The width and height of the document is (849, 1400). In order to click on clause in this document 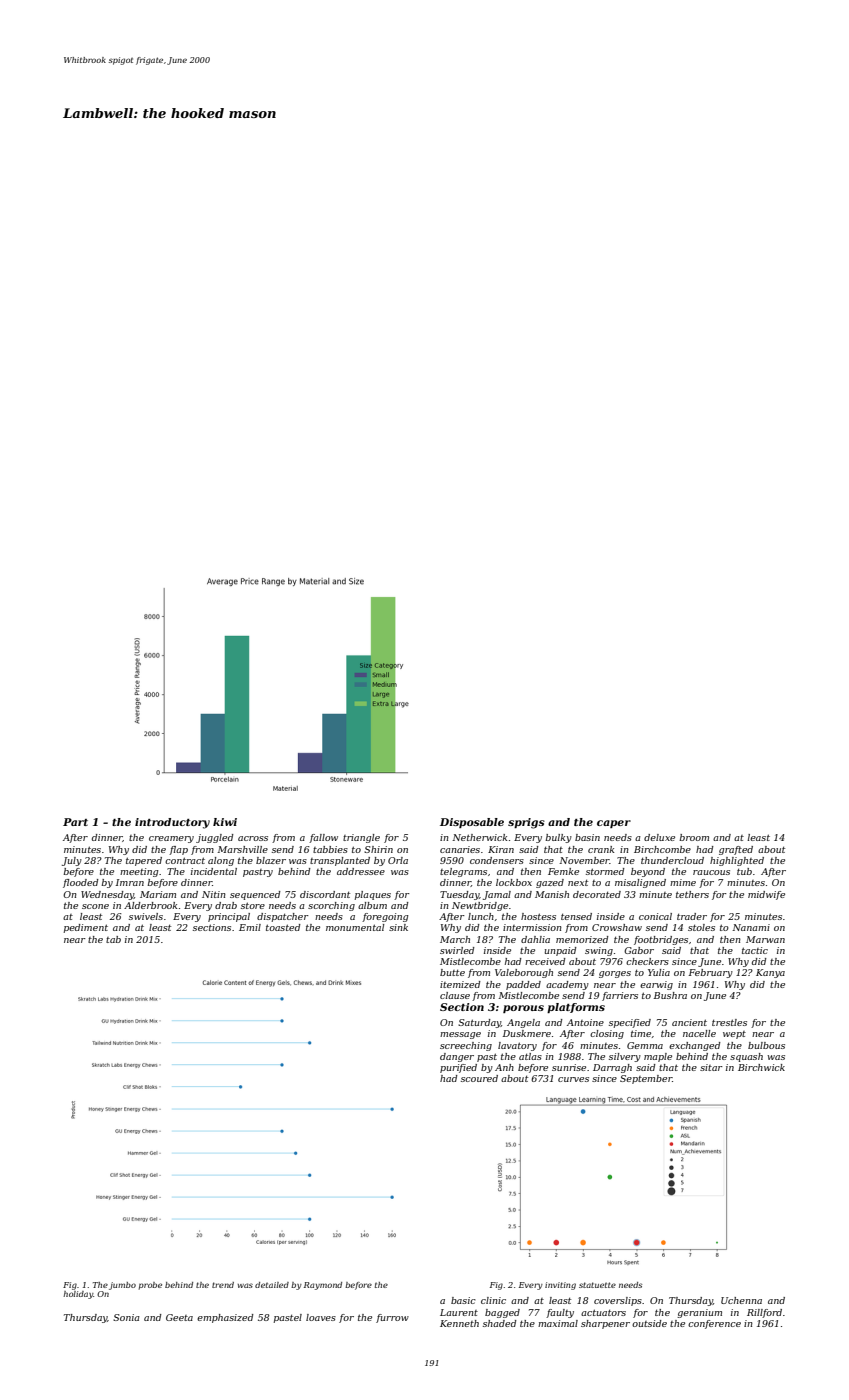, I will do `click(455, 995)`.
